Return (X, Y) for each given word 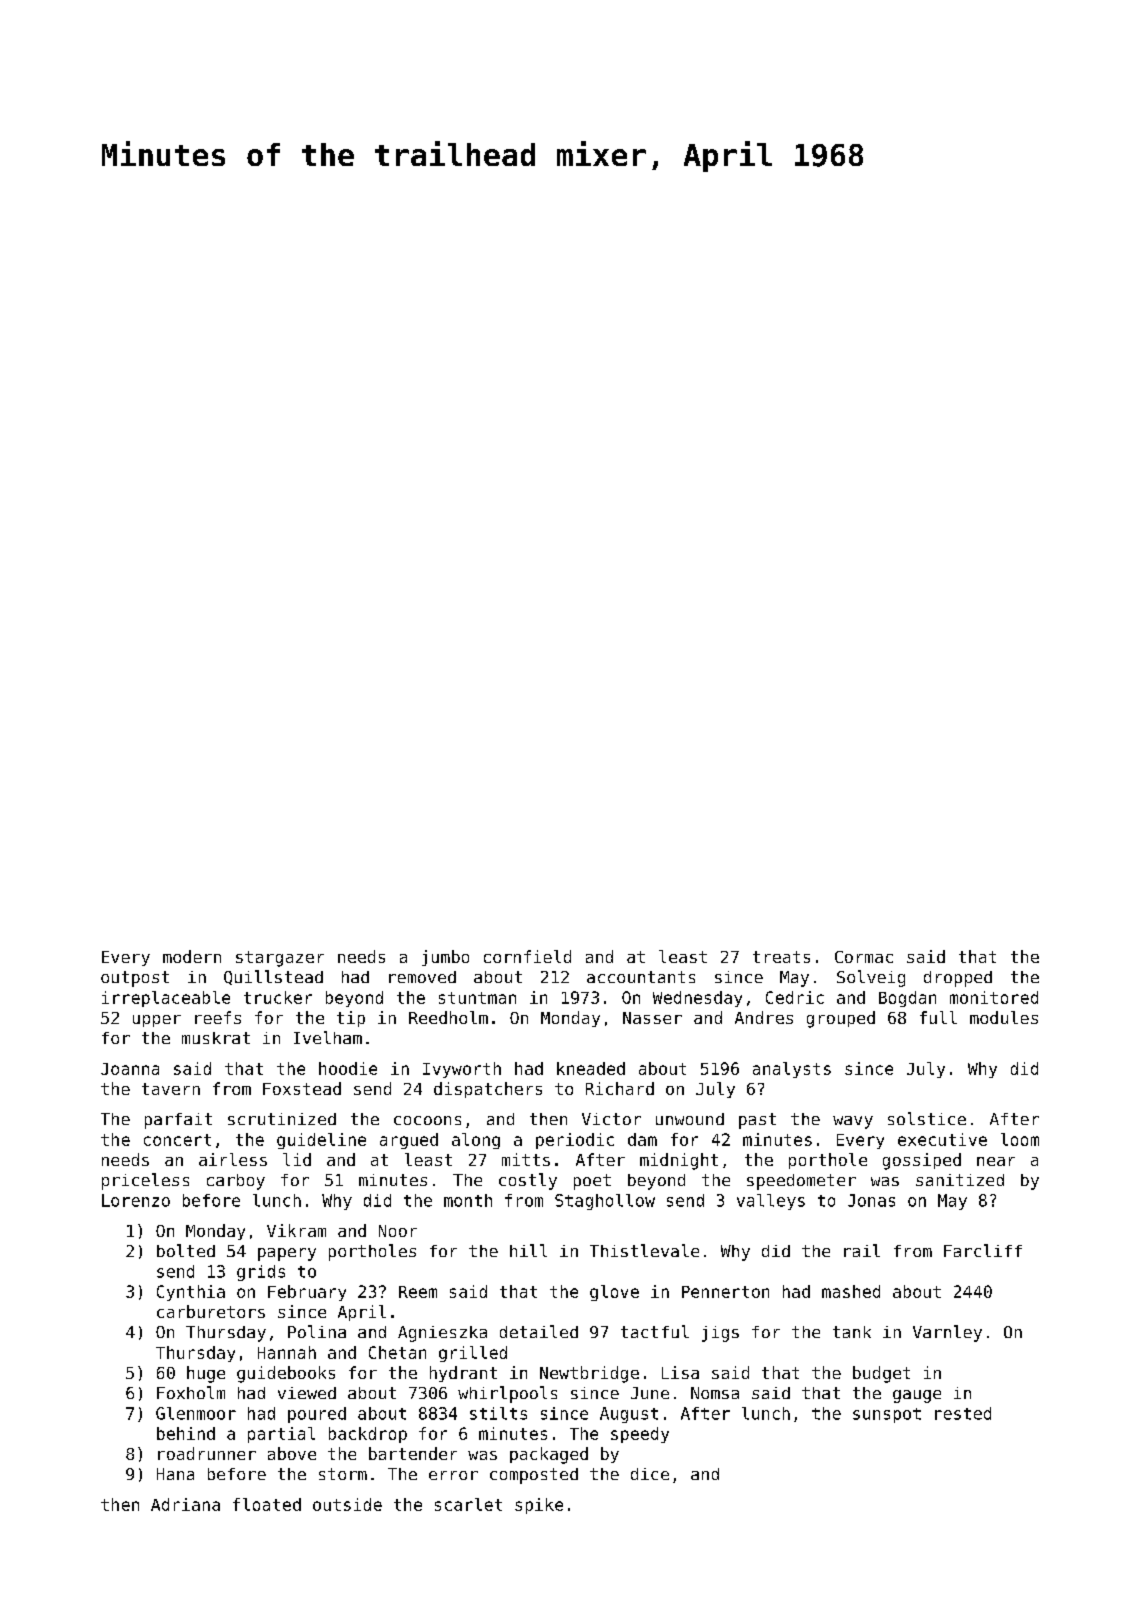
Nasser (652, 1018)
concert (177, 1140)
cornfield (527, 956)
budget (881, 1374)
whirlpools (507, 1394)
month (468, 1200)
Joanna (130, 1069)
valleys (771, 1202)
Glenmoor (196, 1413)
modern (192, 956)
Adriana (185, 1504)
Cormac (864, 957)
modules (1004, 1017)
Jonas (871, 1200)
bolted (186, 1250)
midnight (679, 1161)
